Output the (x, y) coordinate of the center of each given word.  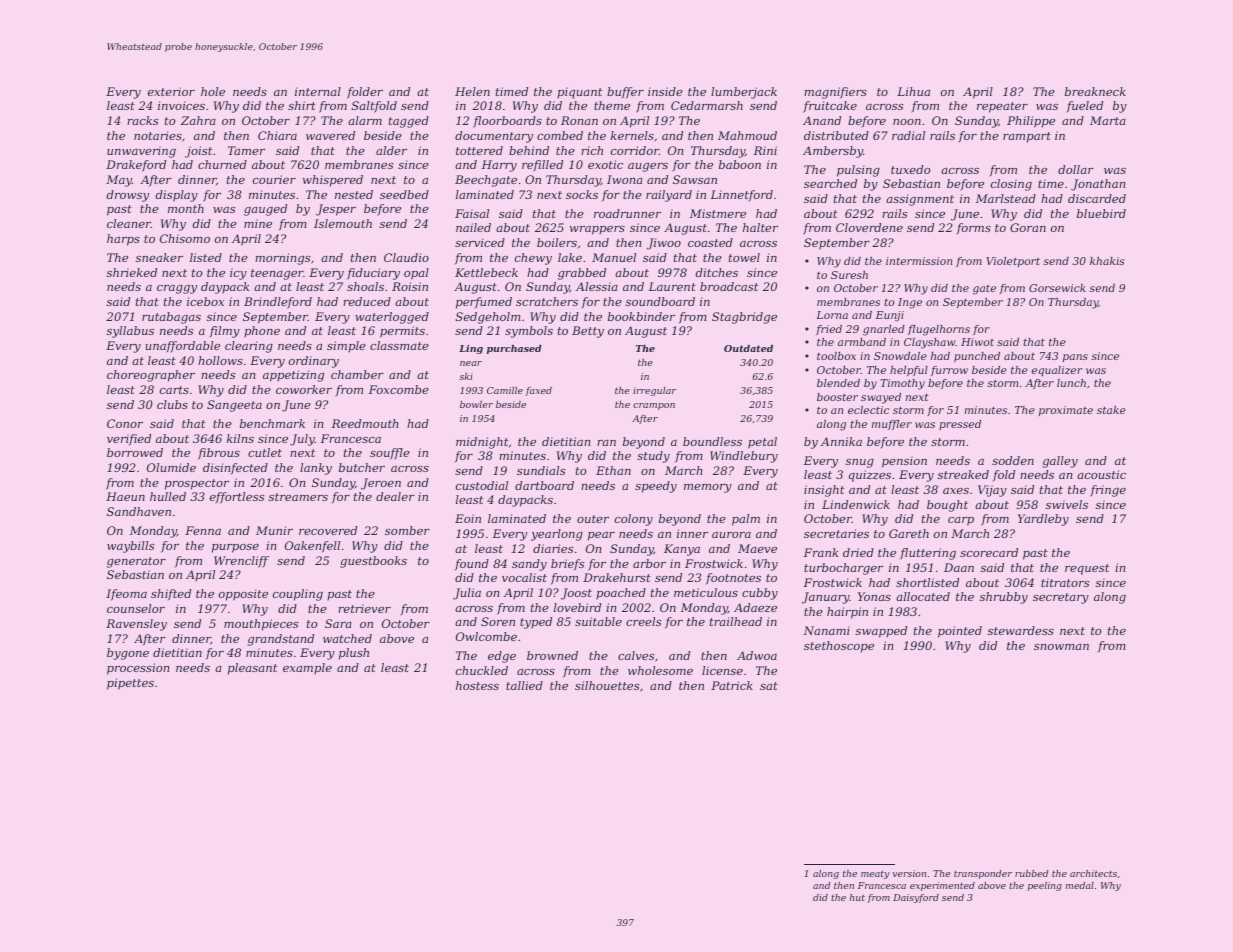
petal (762, 443)
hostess (477, 685)
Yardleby (1043, 520)
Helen (472, 91)
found (472, 564)
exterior (171, 91)
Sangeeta (234, 406)
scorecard (989, 552)
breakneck (1095, 91)
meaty (875, 874)
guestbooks (373, 562)
